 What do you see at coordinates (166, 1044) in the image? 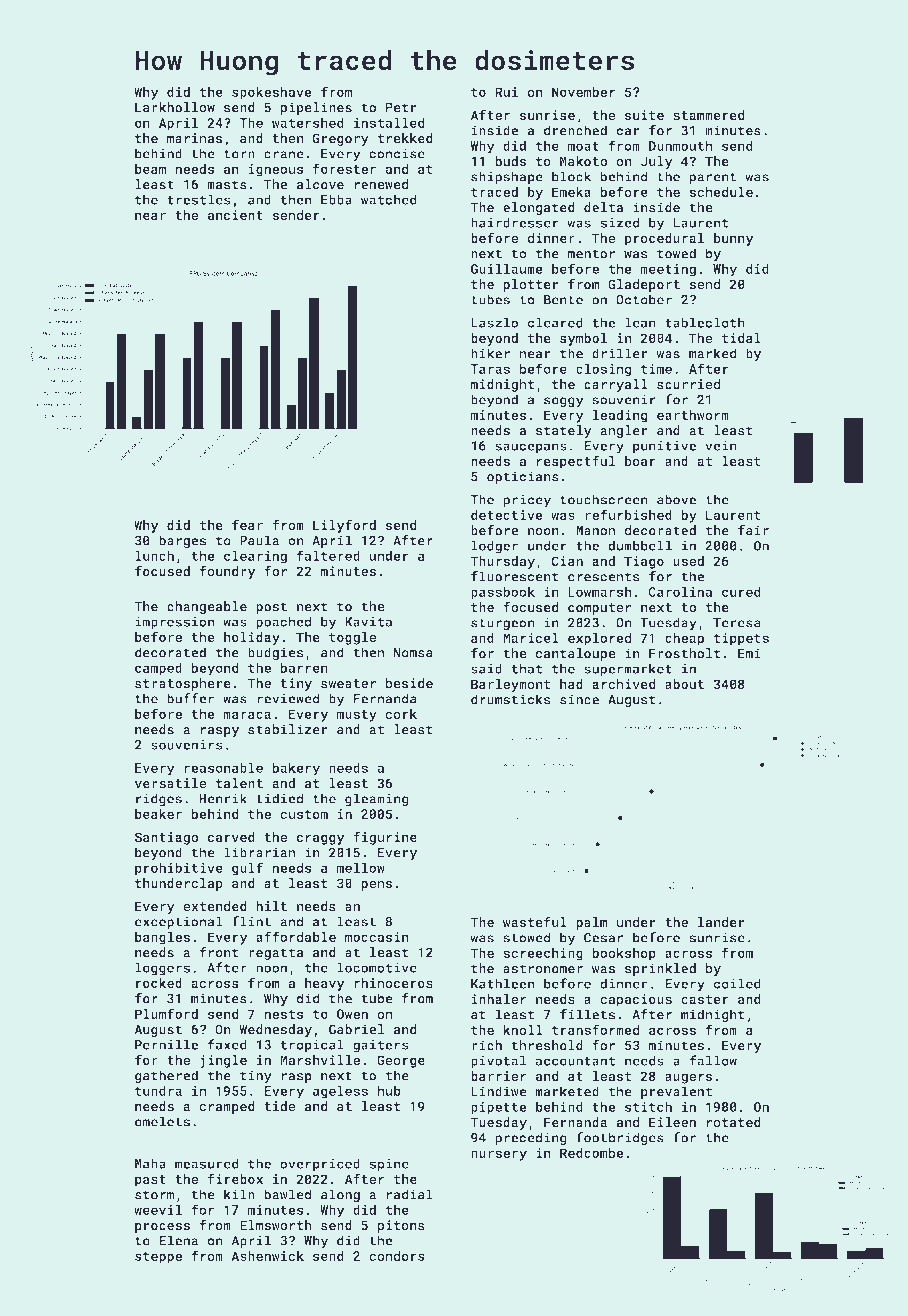
I see `Pernille` at bounding box center [166, 1044].
